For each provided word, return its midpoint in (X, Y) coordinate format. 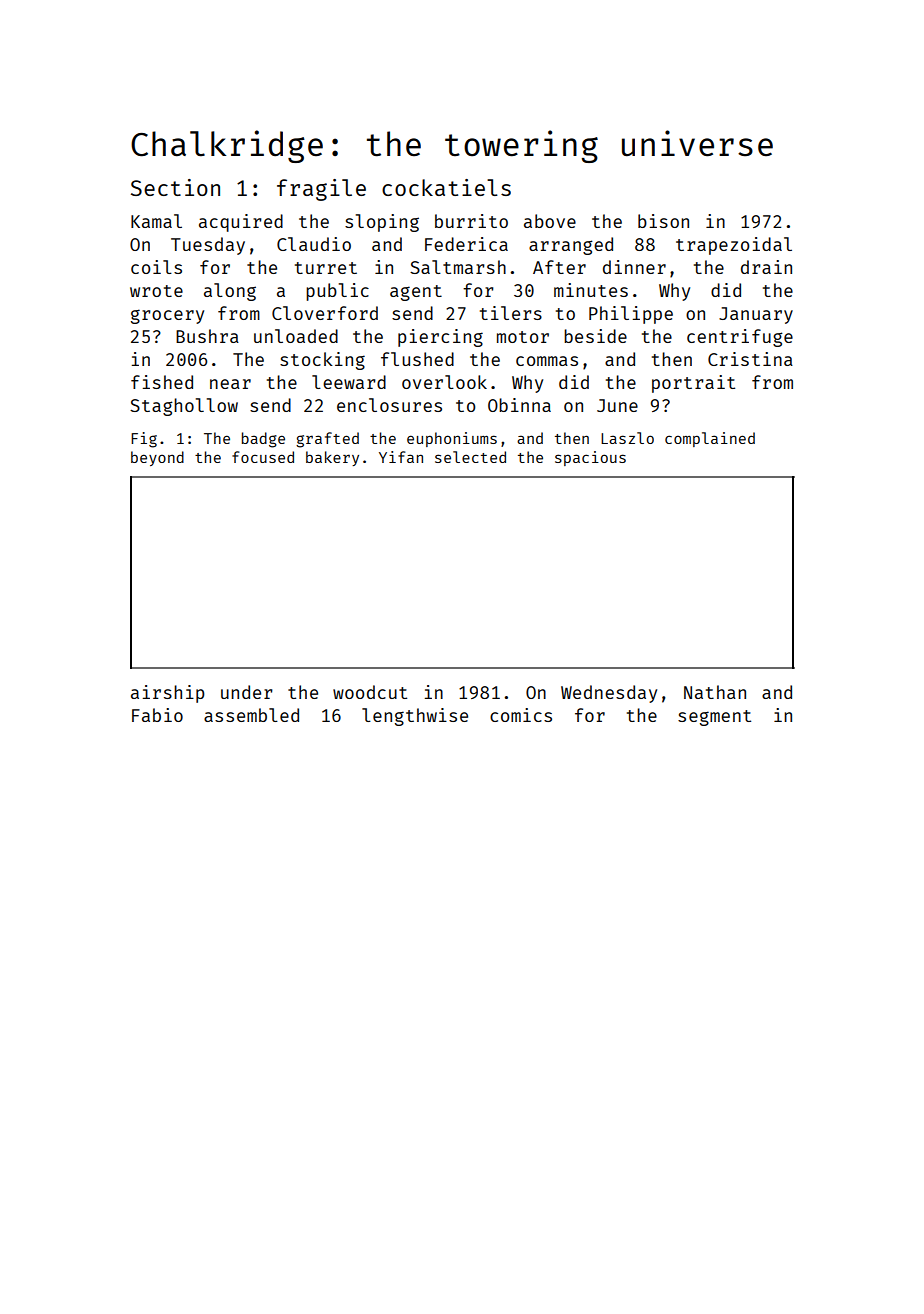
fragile (321, 190)
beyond (157, 458)
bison (663, 221)
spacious (590, 458)
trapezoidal (734, 246)
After (559, 267)
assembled (251, 715)
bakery (332, 458)
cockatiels (446, 187)
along (230, 292)
